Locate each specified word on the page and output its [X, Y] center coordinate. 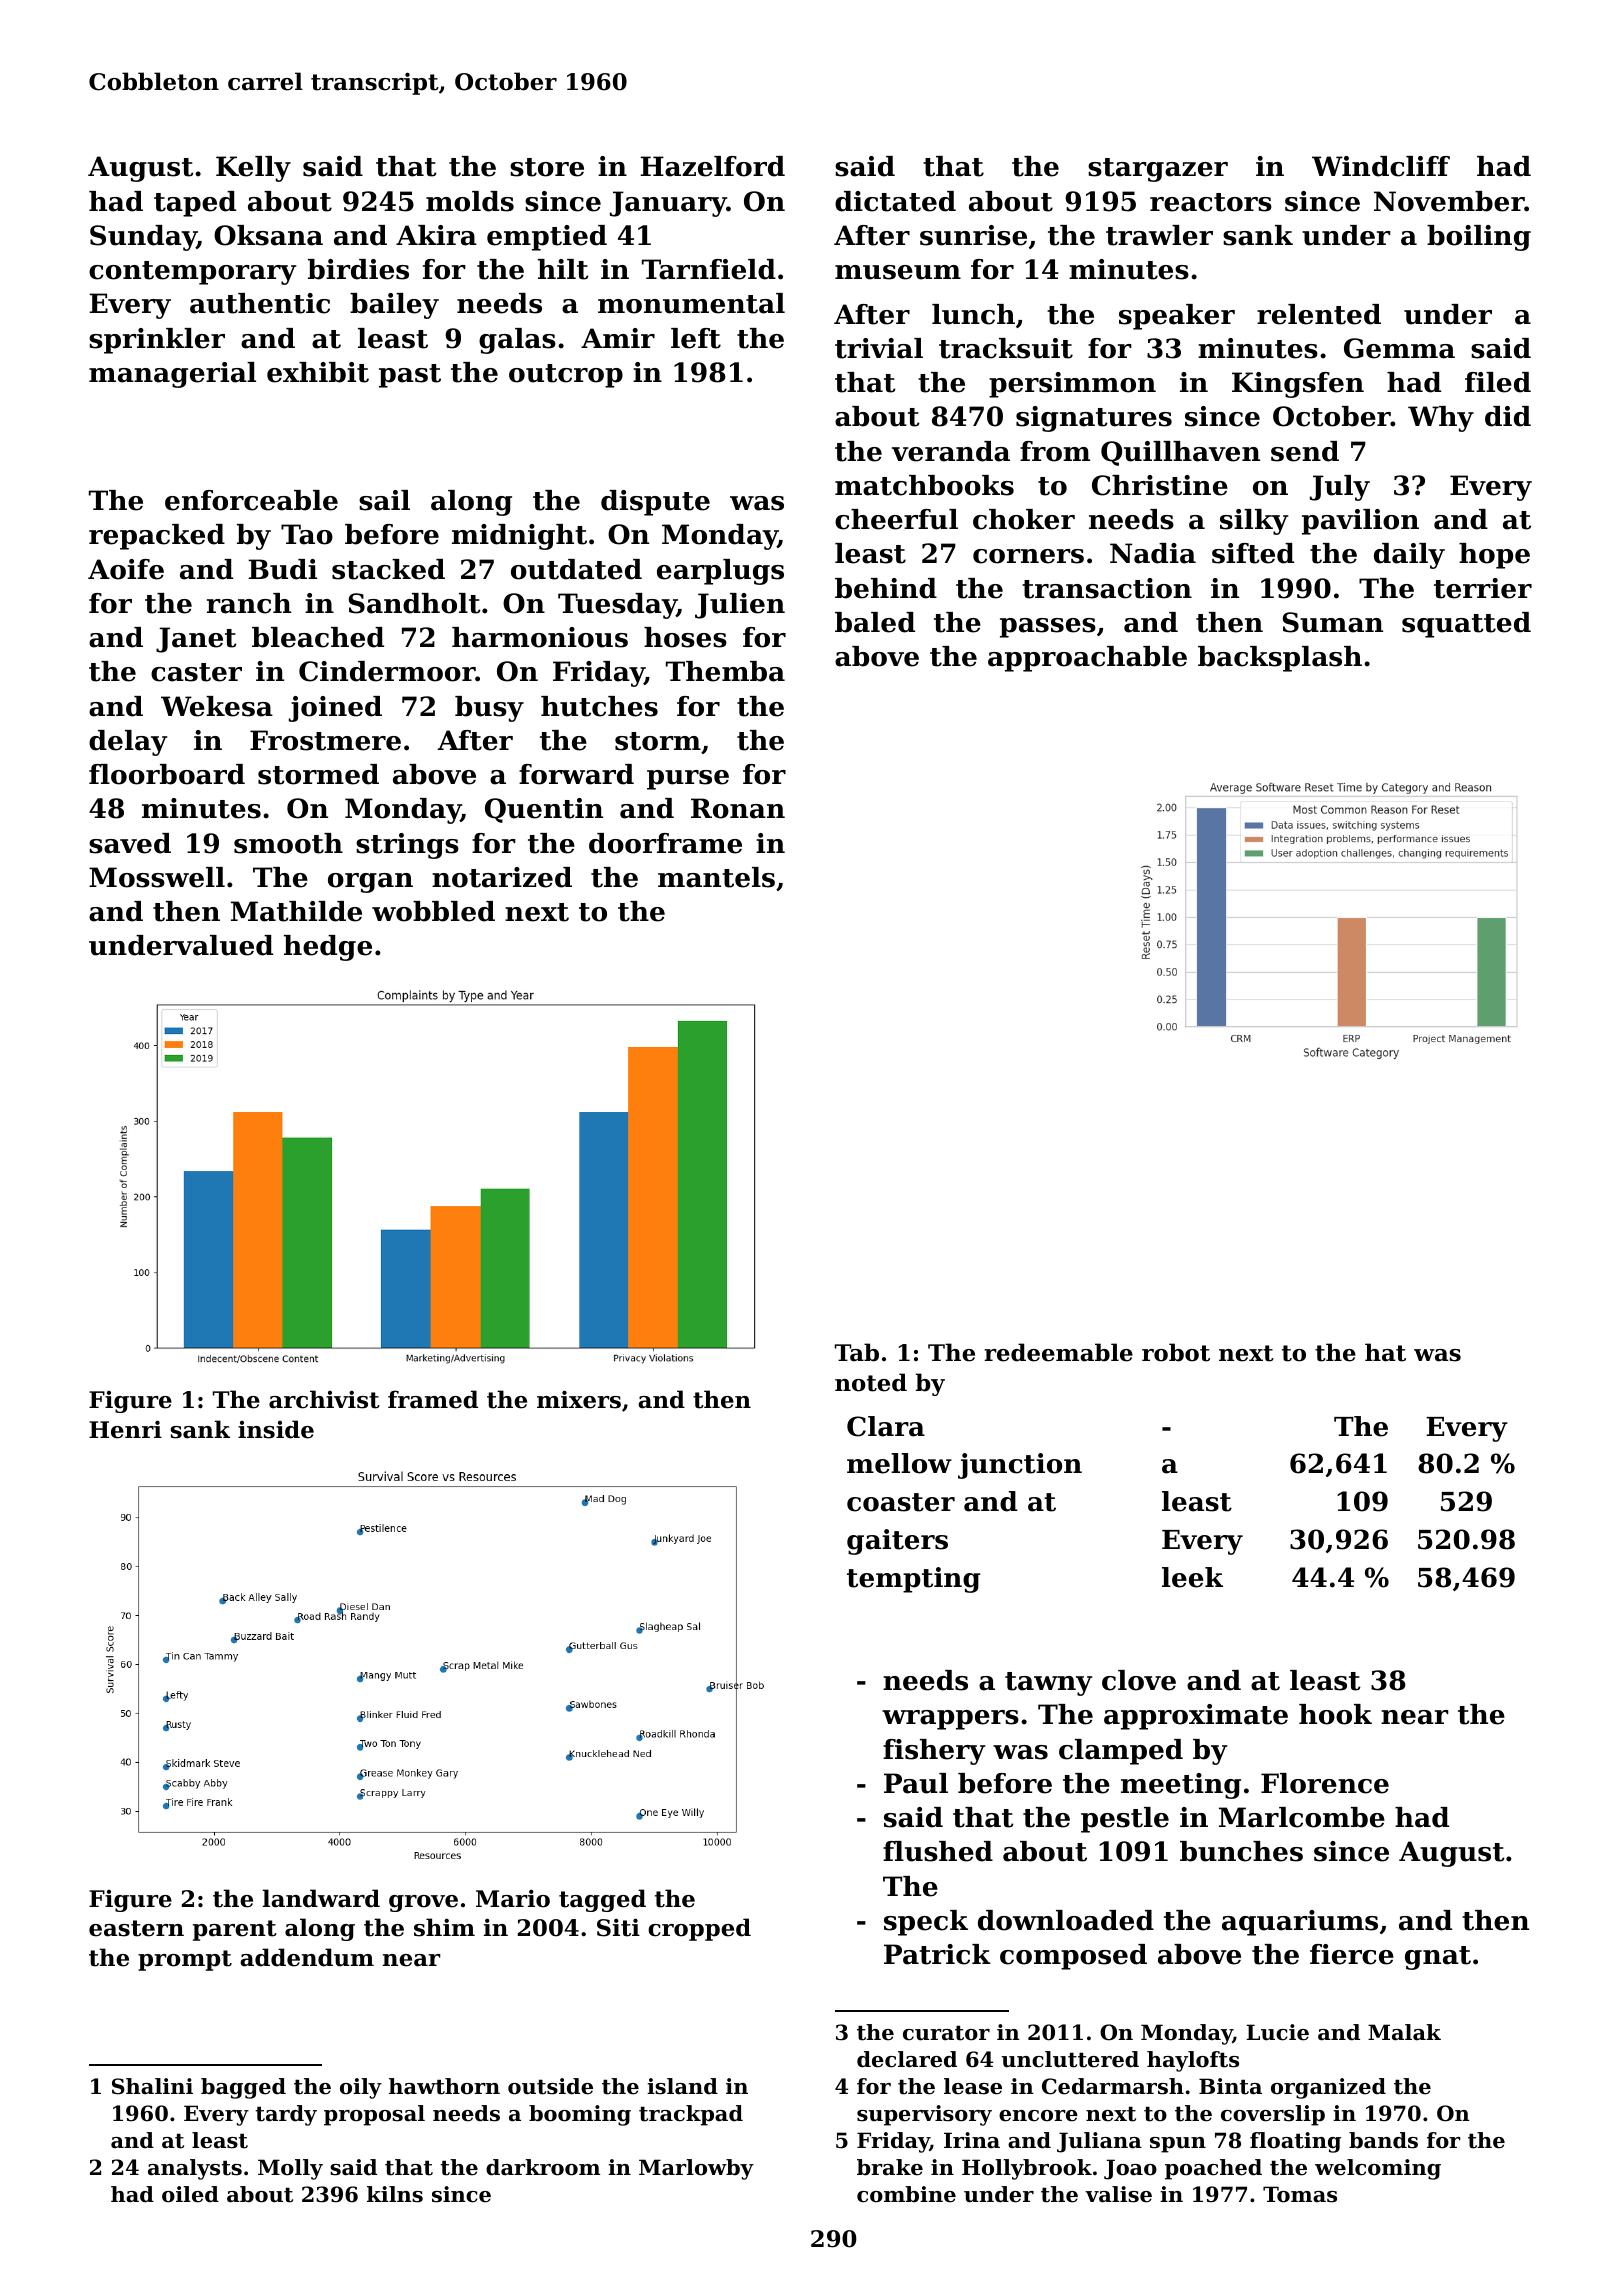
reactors [1211, 202]
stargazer [1158, 170]
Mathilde [296, 911]
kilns [395, 2194]
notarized [502, 877]
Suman [1333, 622]
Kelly [253, 169]
